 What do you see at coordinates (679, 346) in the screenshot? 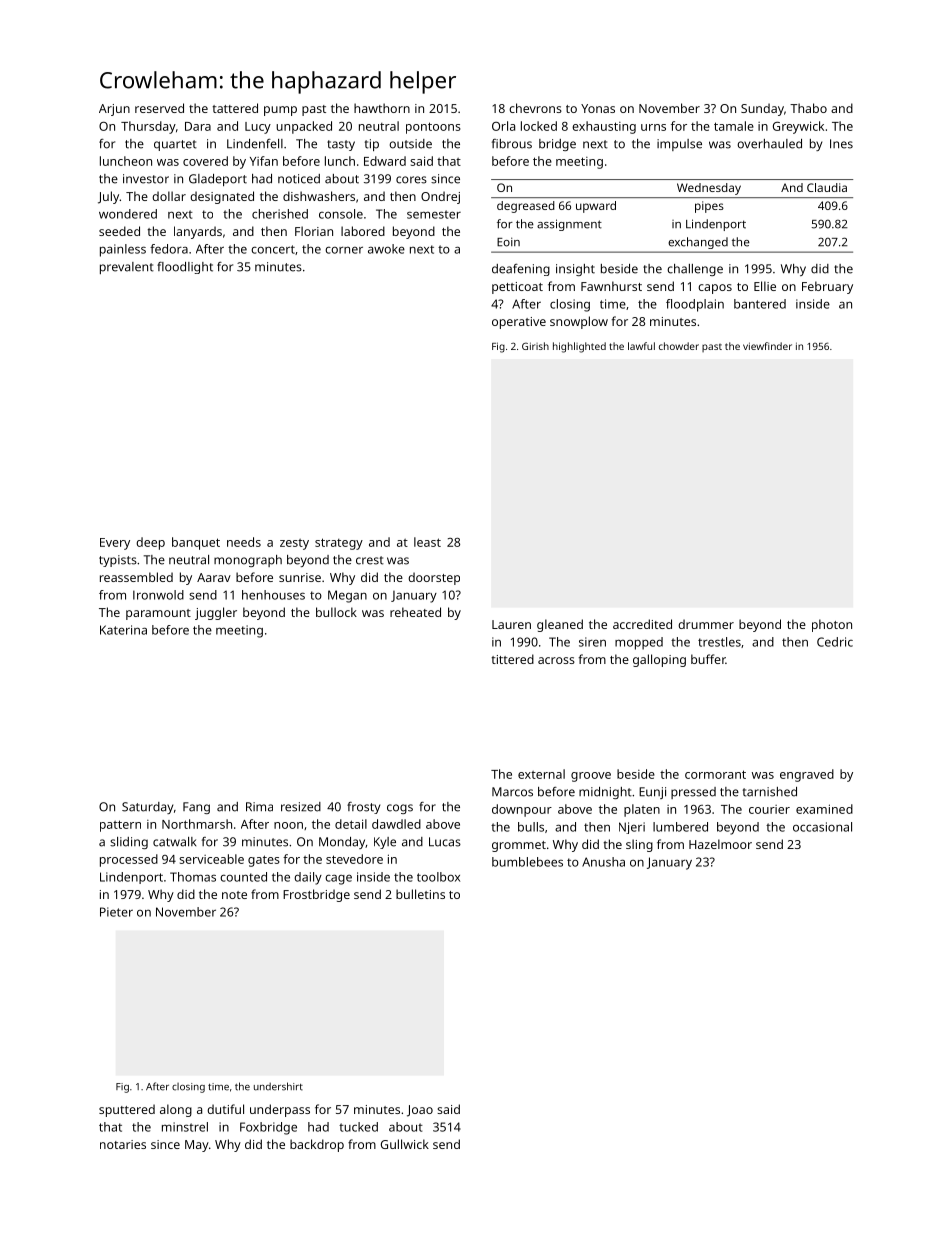
I see `chowder` at bounding box center [679, 346].
